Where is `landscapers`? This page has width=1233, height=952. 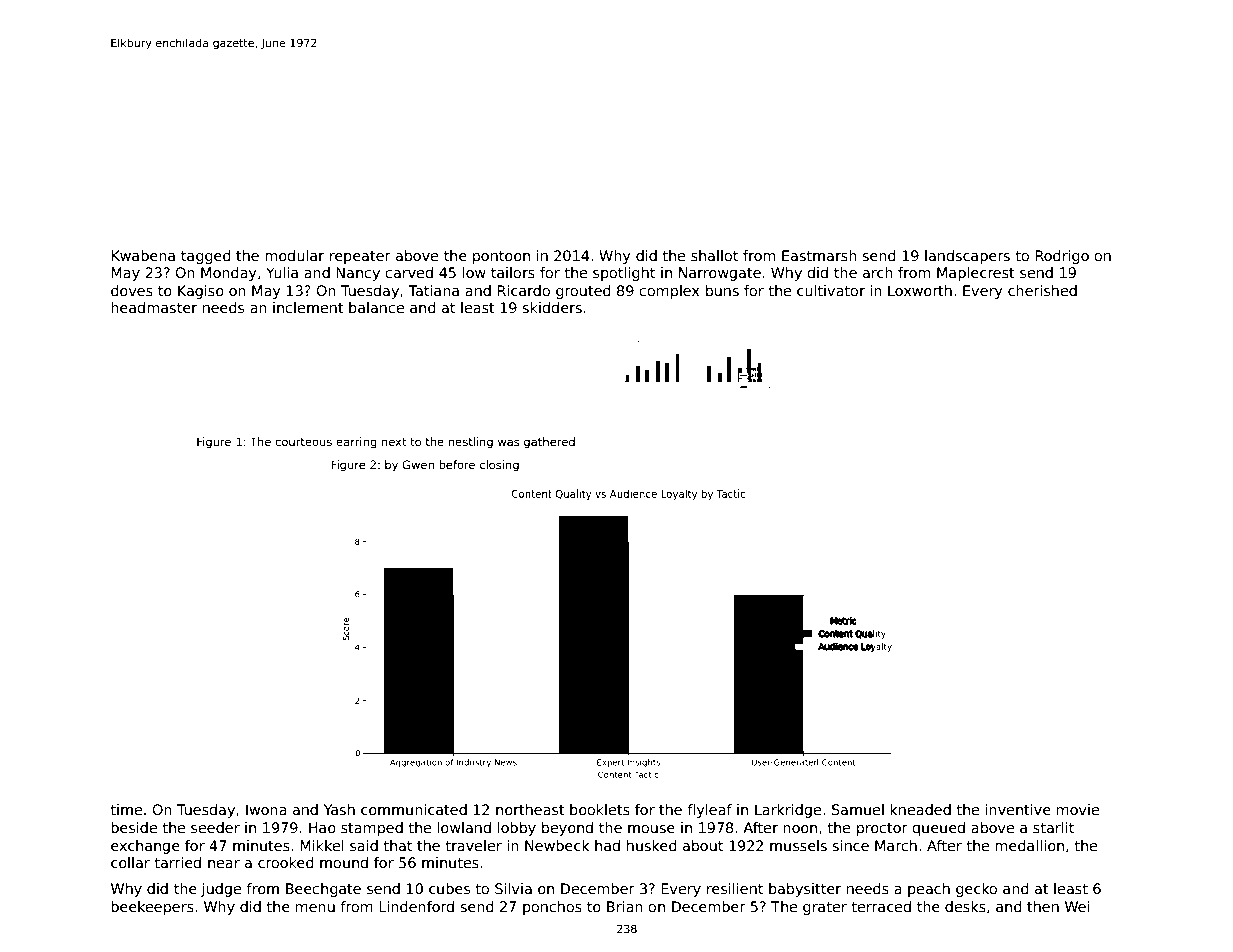 landscapers is located at coordinates (967, 257).
